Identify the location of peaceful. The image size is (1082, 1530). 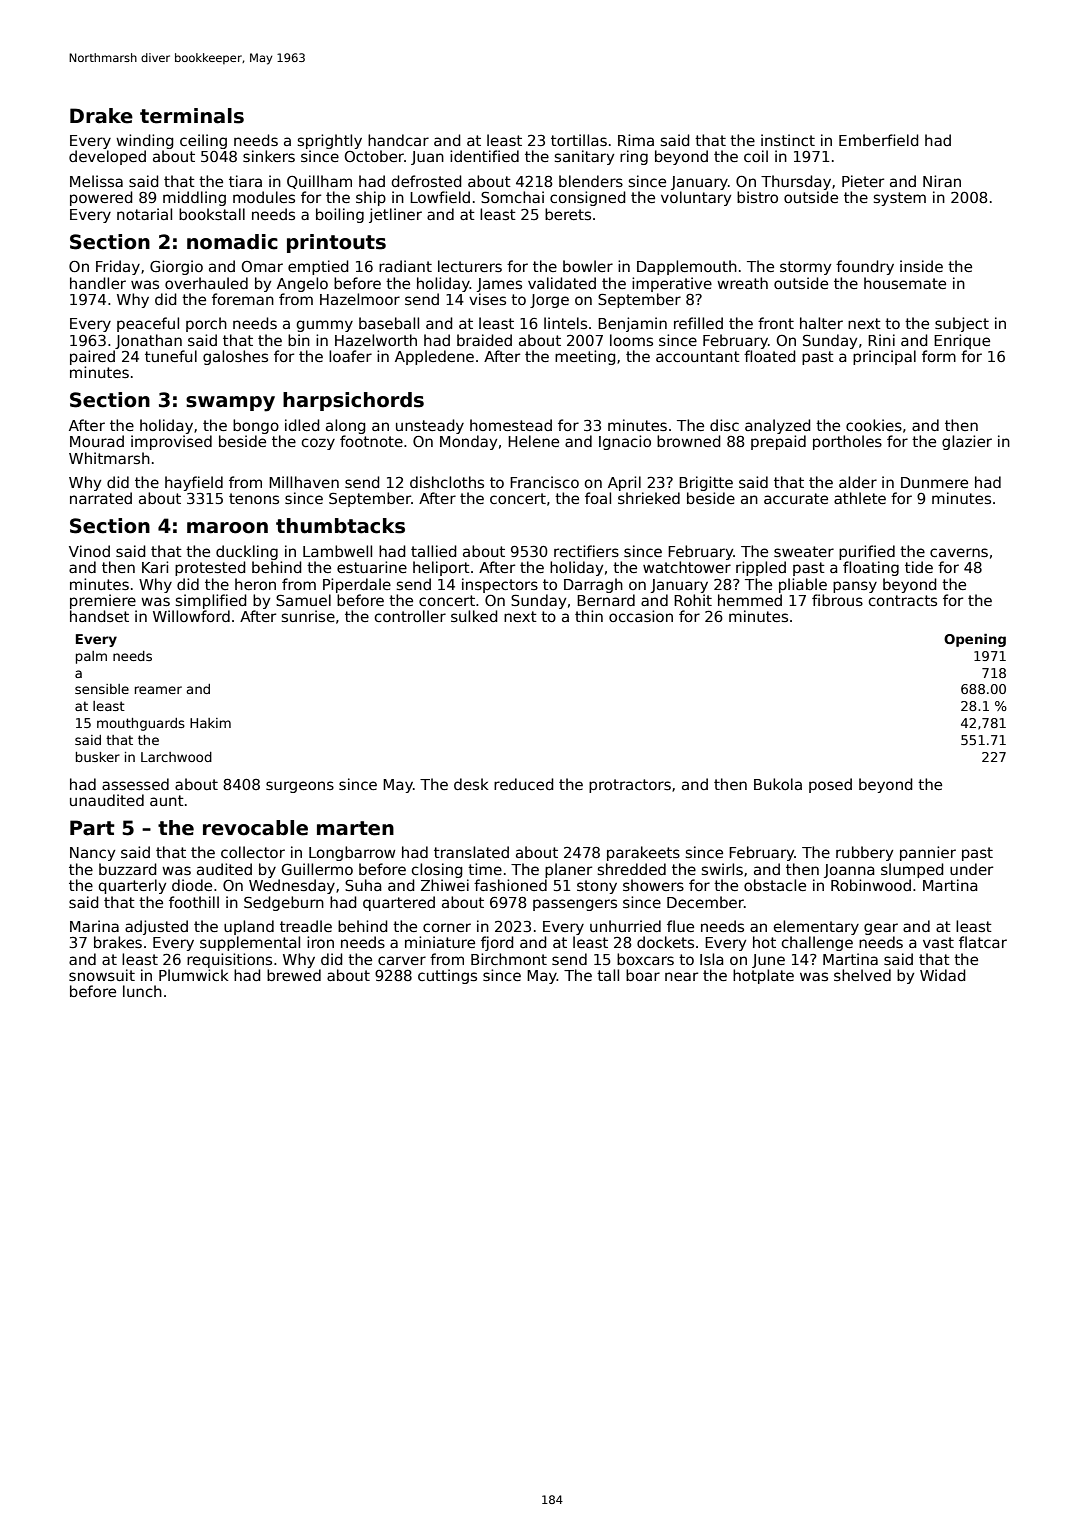
(148, 324).
